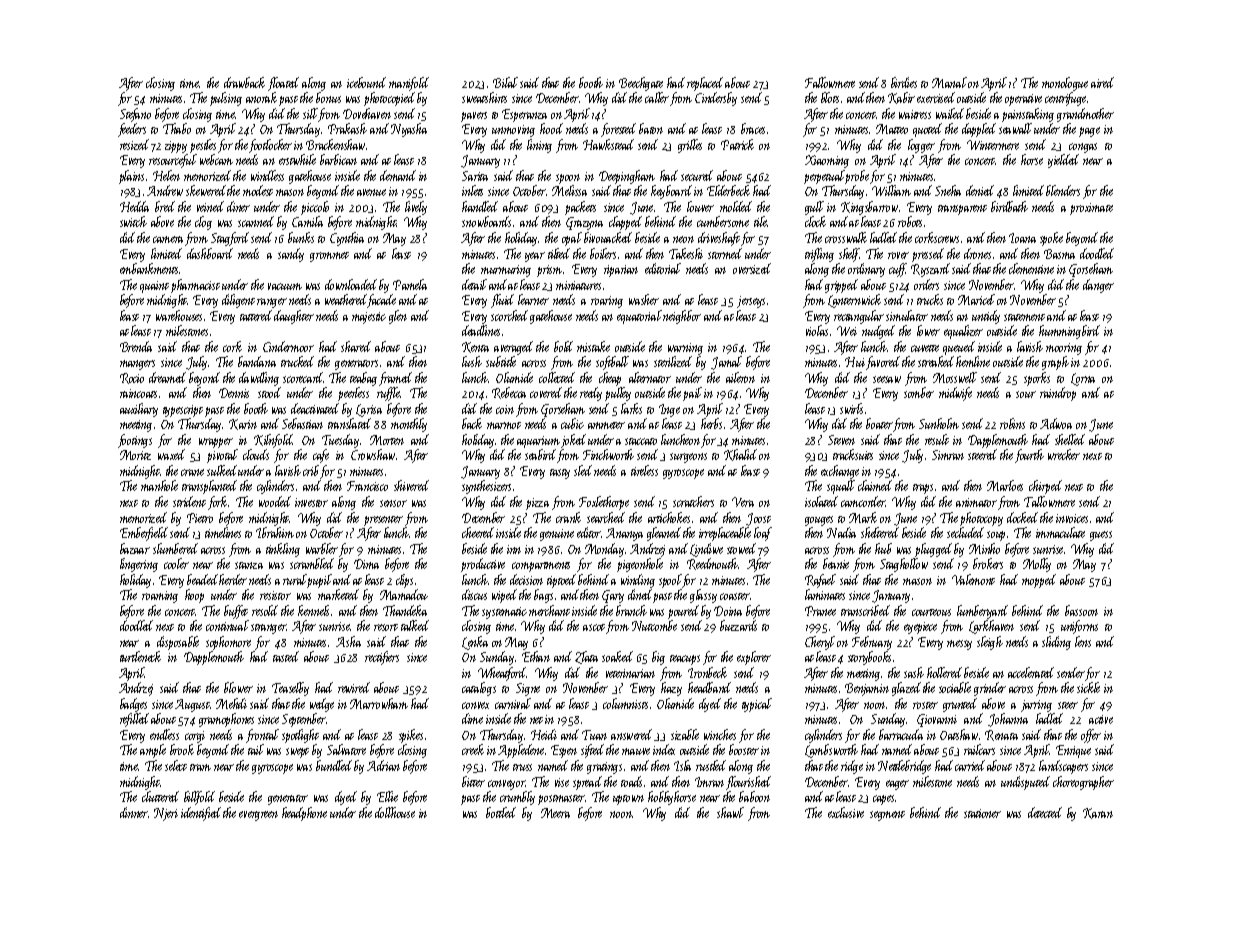 The height and width of the screenshot is (952, 1233). What do you see at coordinates (925, 348) in the screenshot?
I see `cuvette` at bounding box center [925, 348].
